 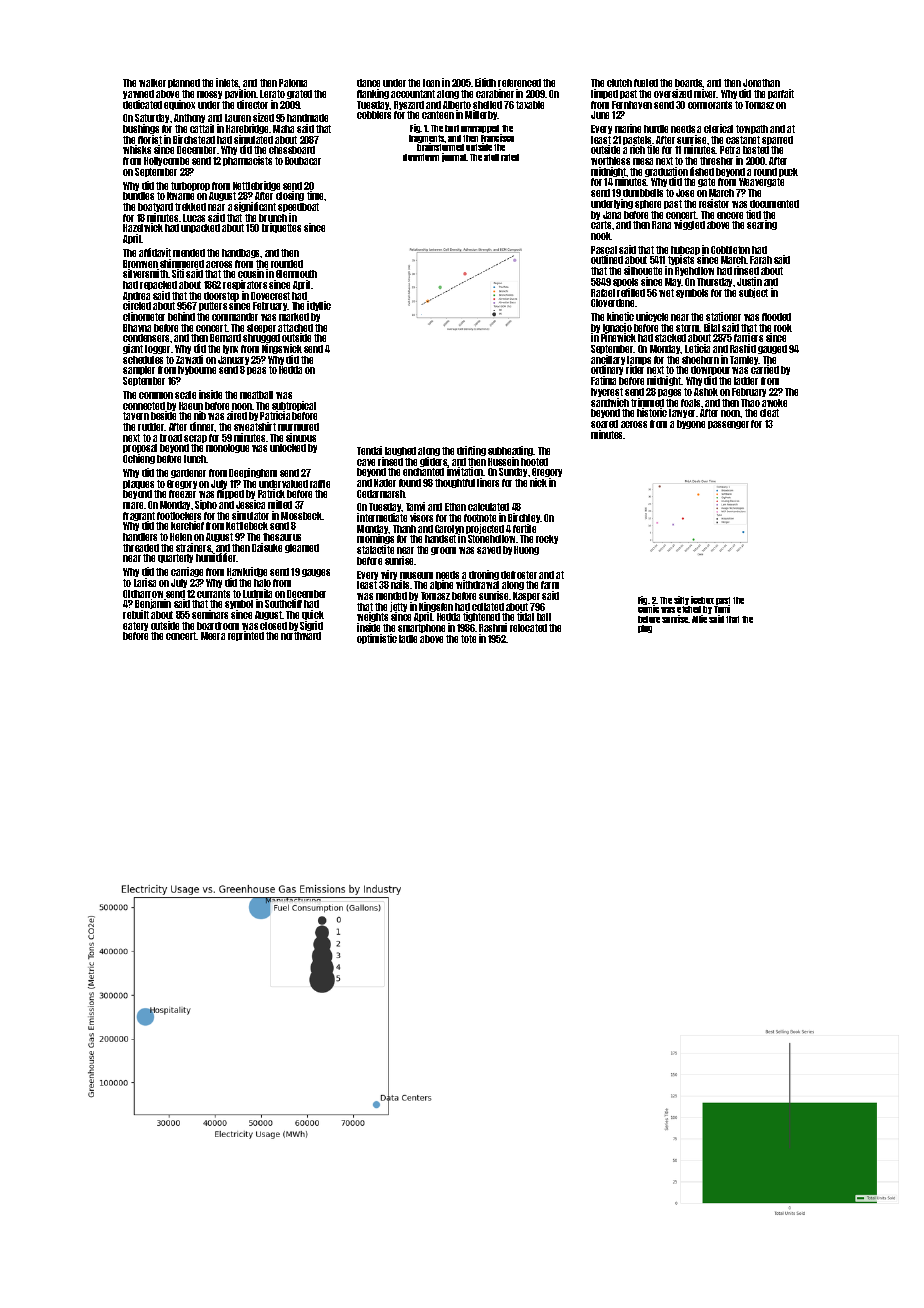 What do you see at coordinates (139, 459) in the document?
I see `Ochieng` at bounding box center [139, 459].
